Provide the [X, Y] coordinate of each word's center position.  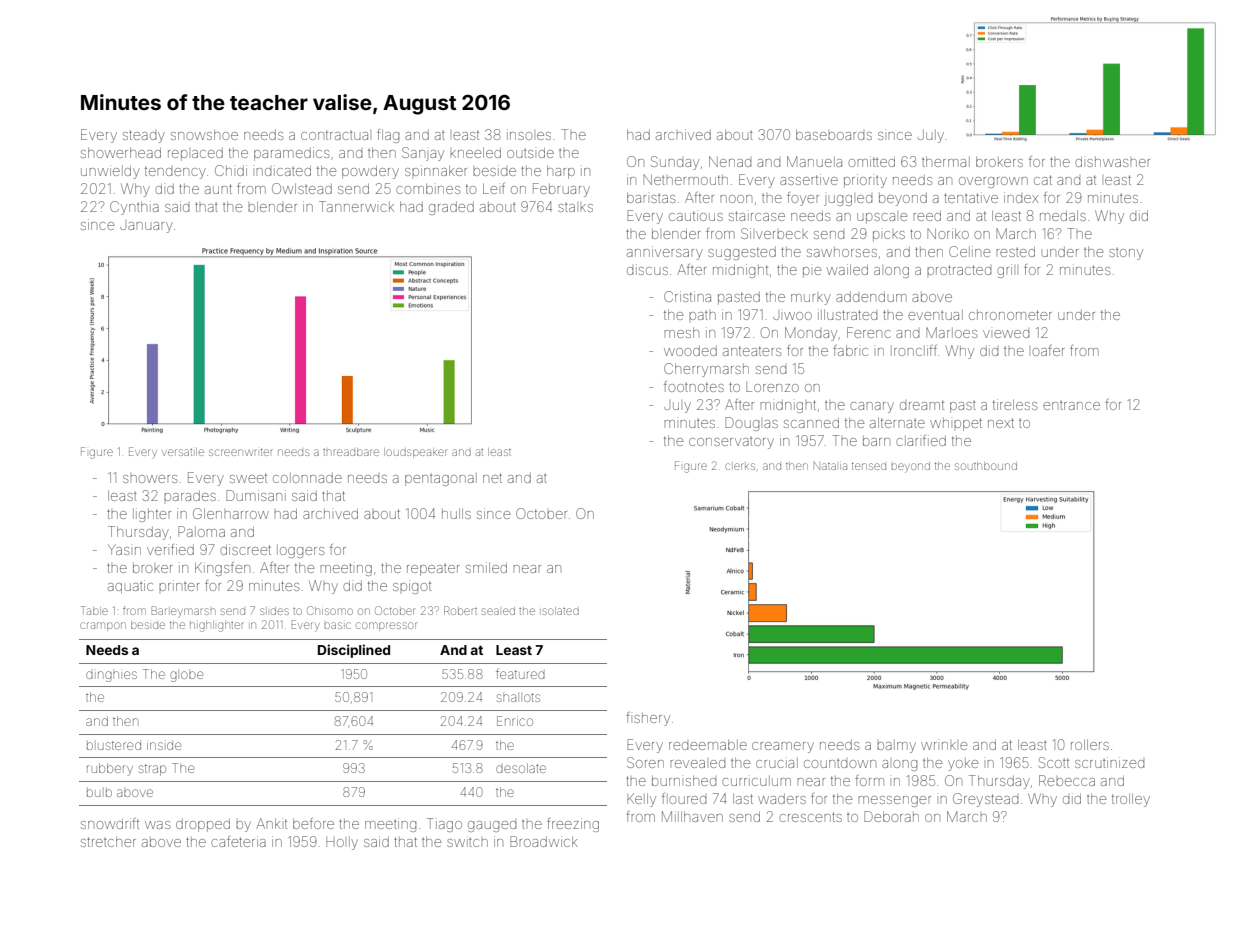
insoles [529, 134]
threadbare [351, 452]
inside [164, 745]
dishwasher [1112, 162]
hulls [456, 514]
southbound [986, 466]
